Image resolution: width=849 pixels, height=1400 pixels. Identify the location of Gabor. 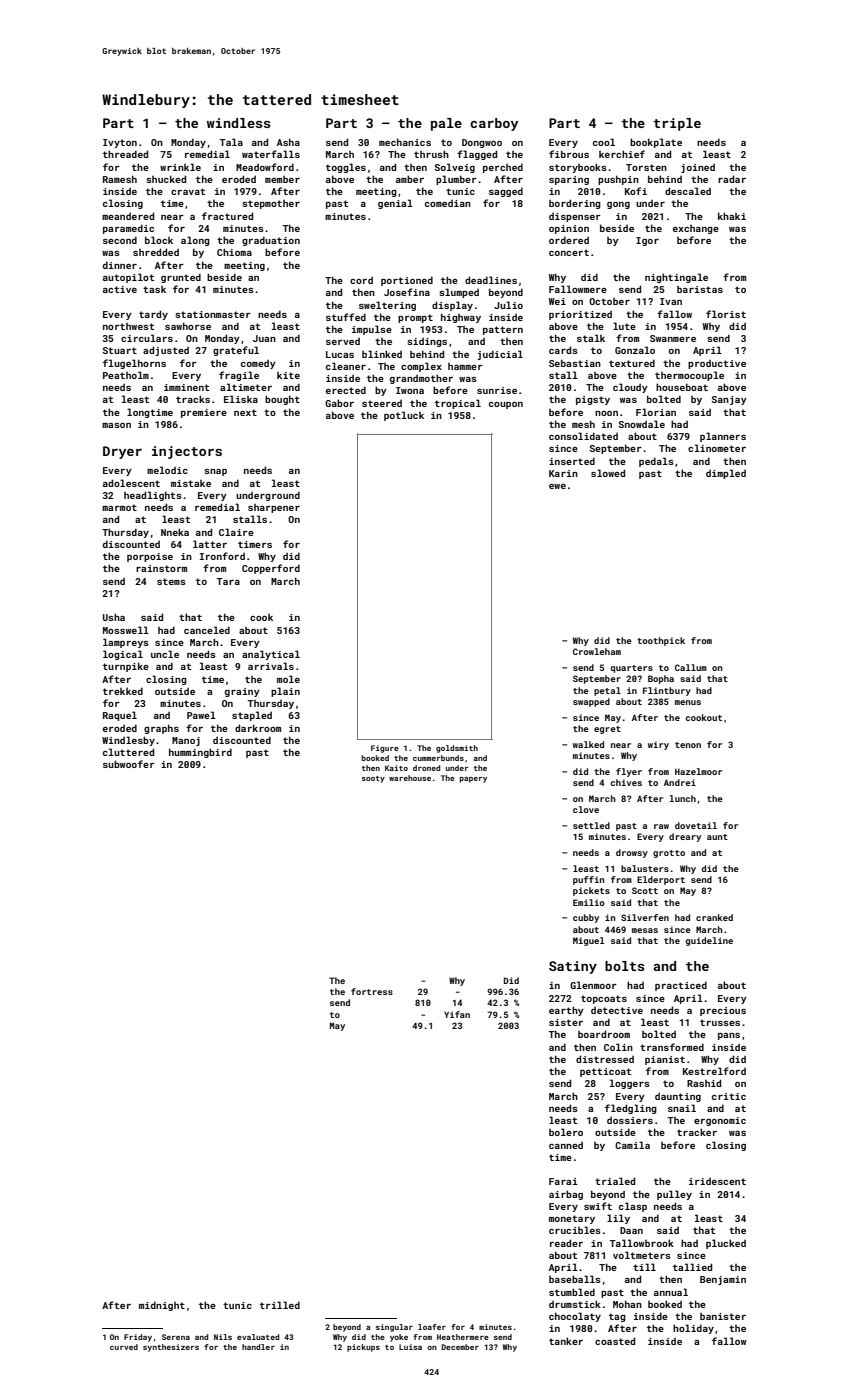
(339, 403).
